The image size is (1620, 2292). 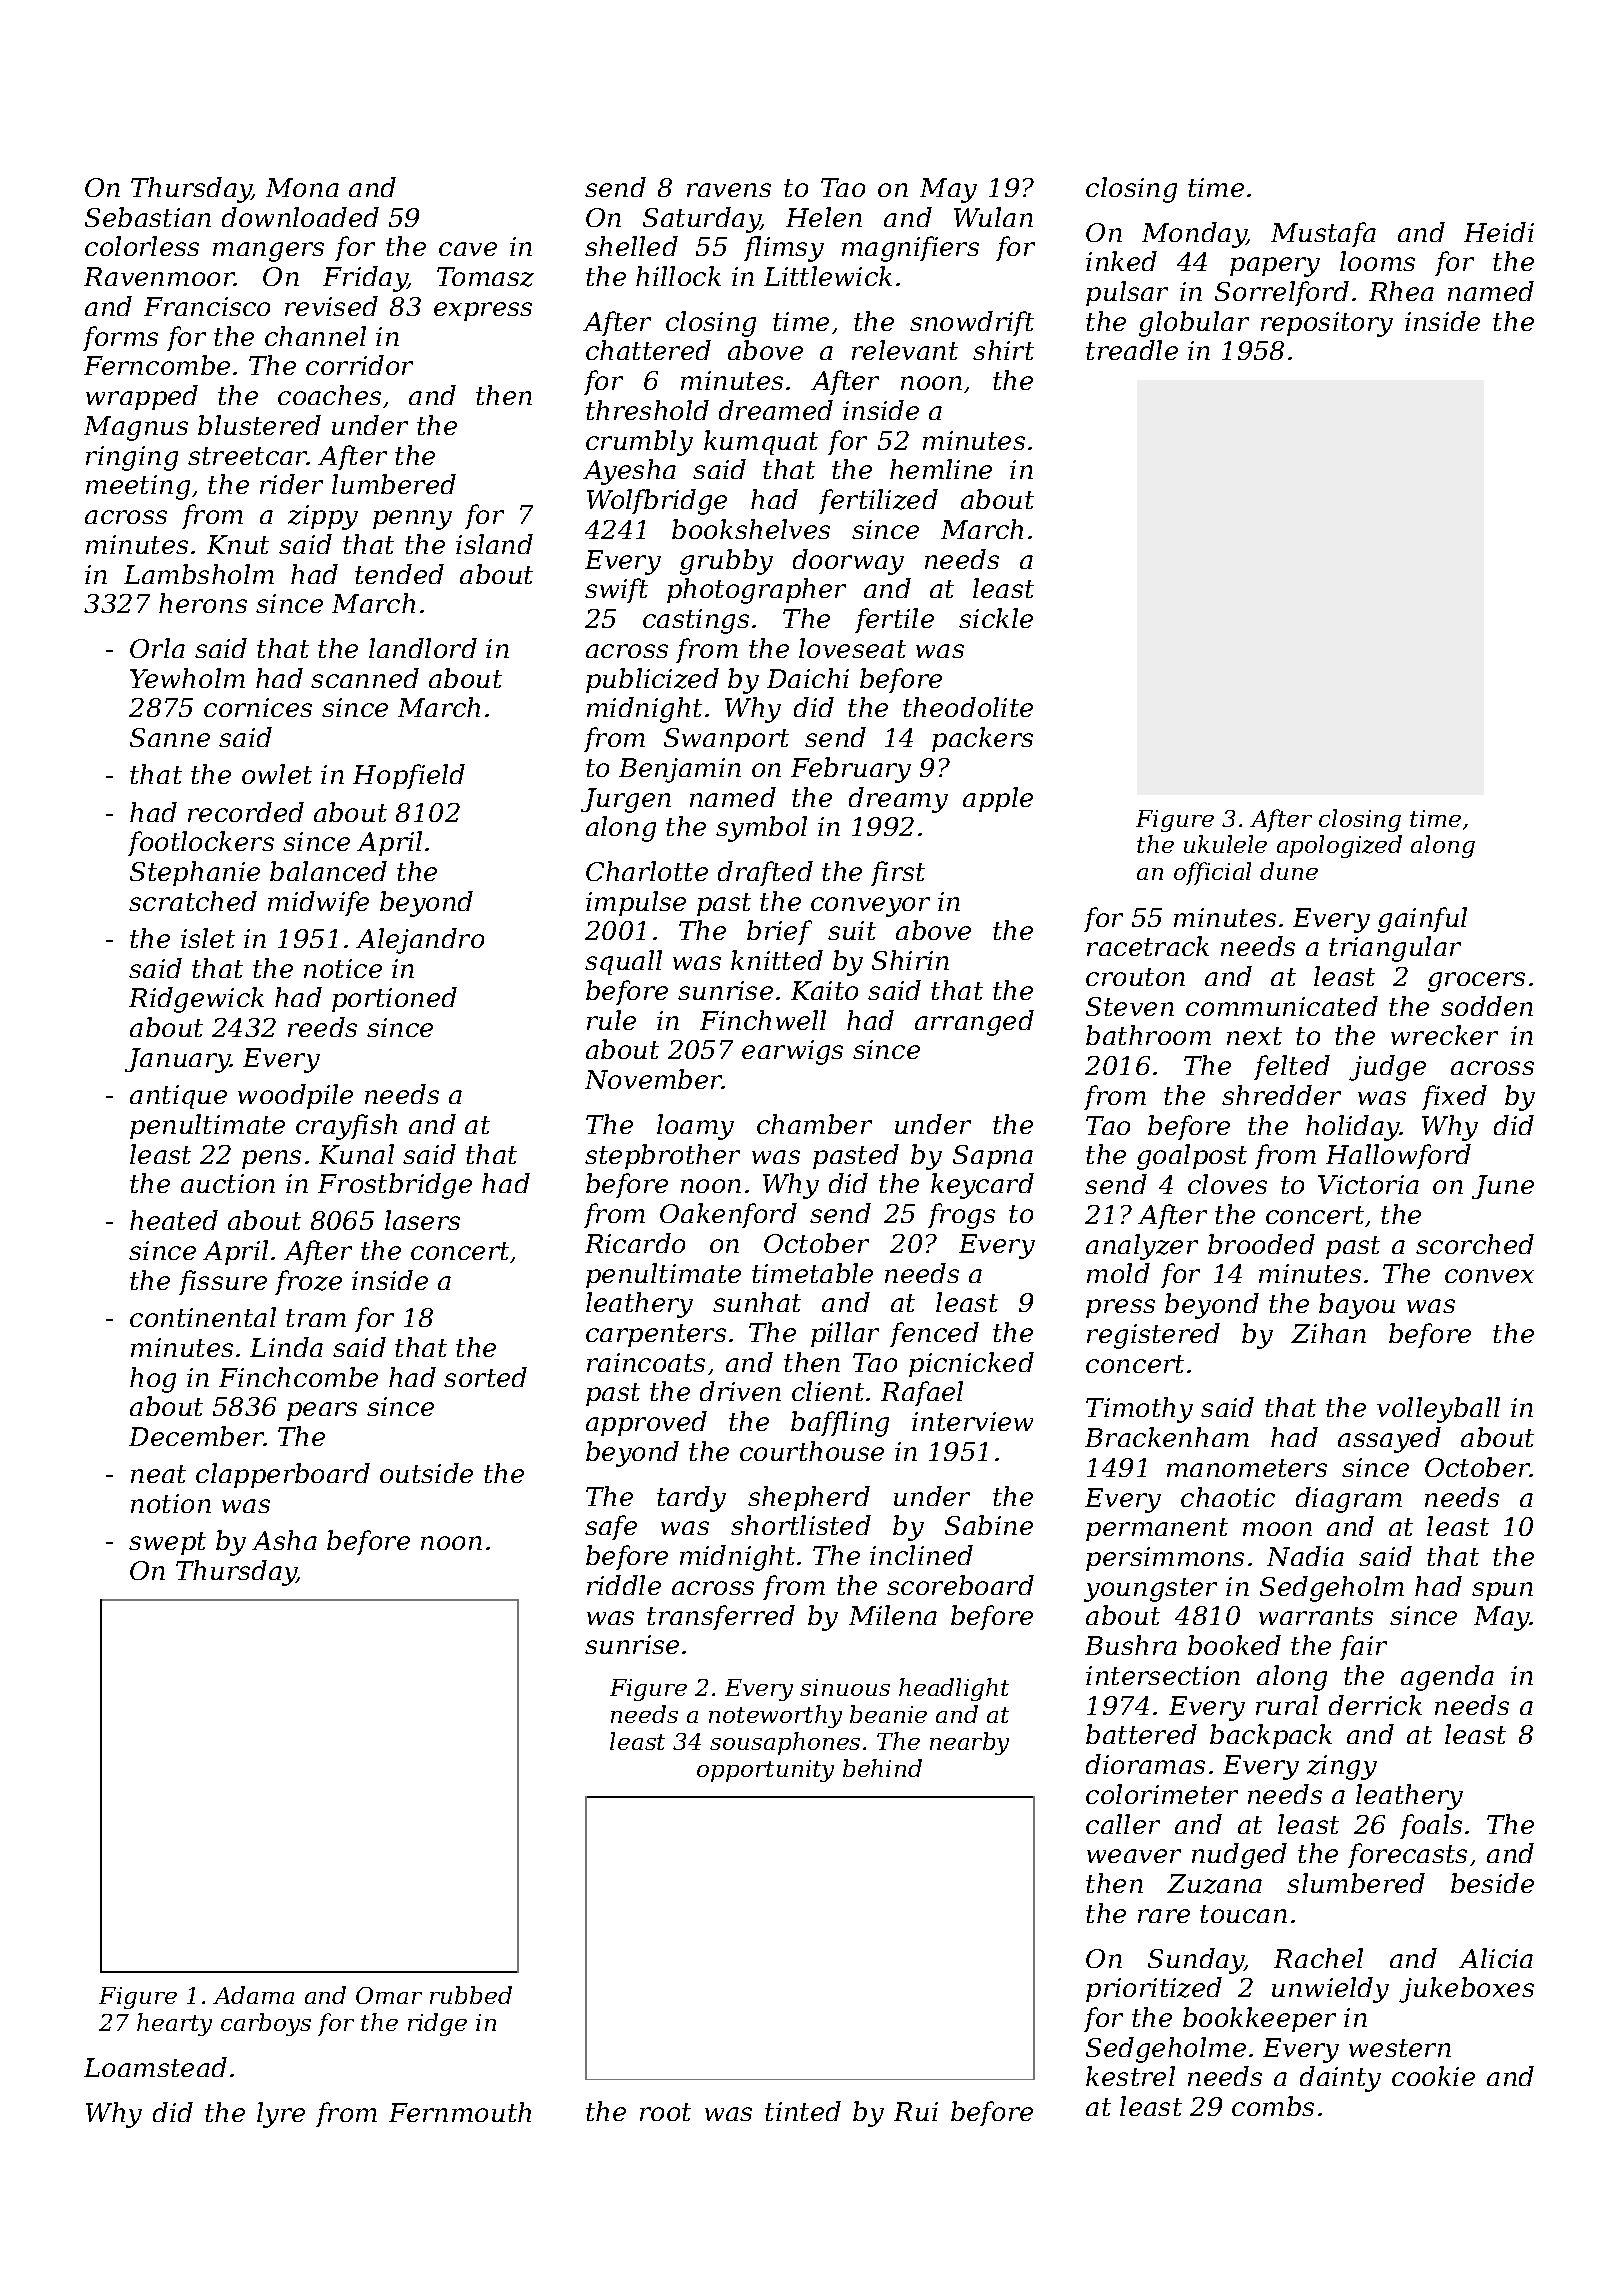 I want to click on Mona, so click(x=302, y=187).
